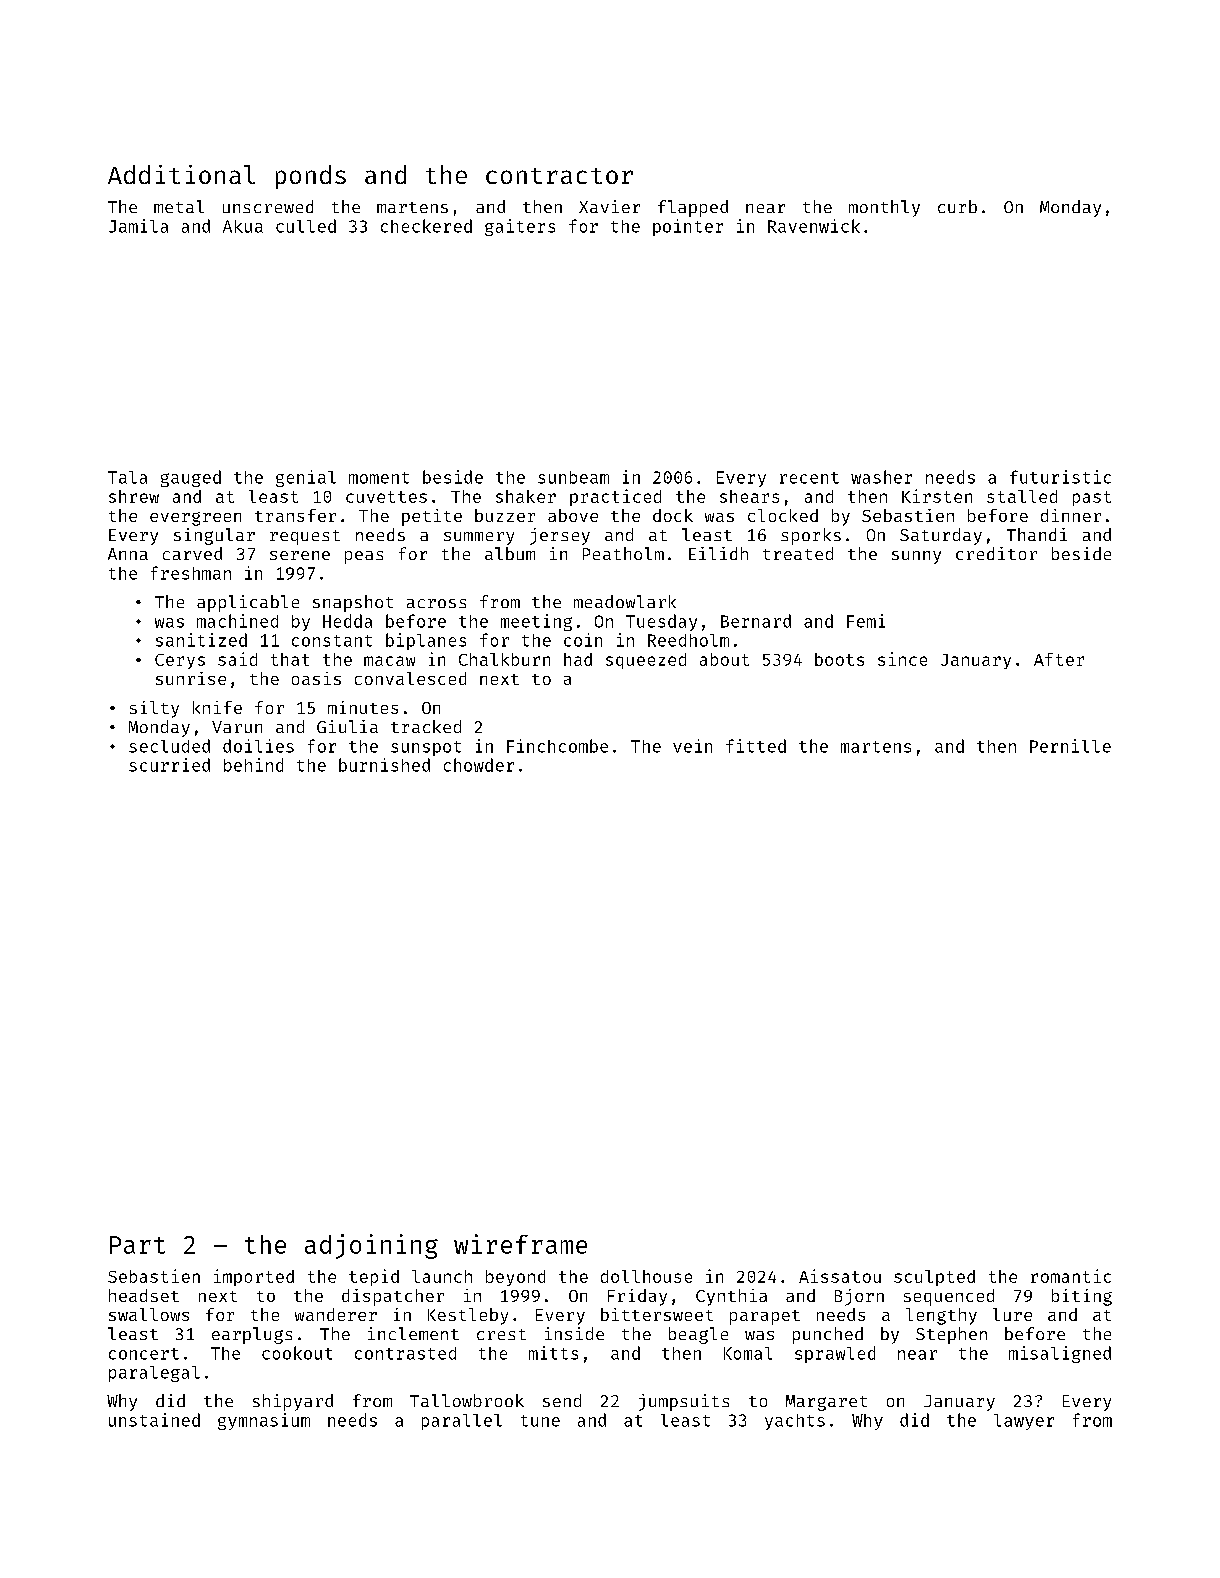  Describe the element at coordinates (934, 1278) in the page. I see `sculpted` at that location.
